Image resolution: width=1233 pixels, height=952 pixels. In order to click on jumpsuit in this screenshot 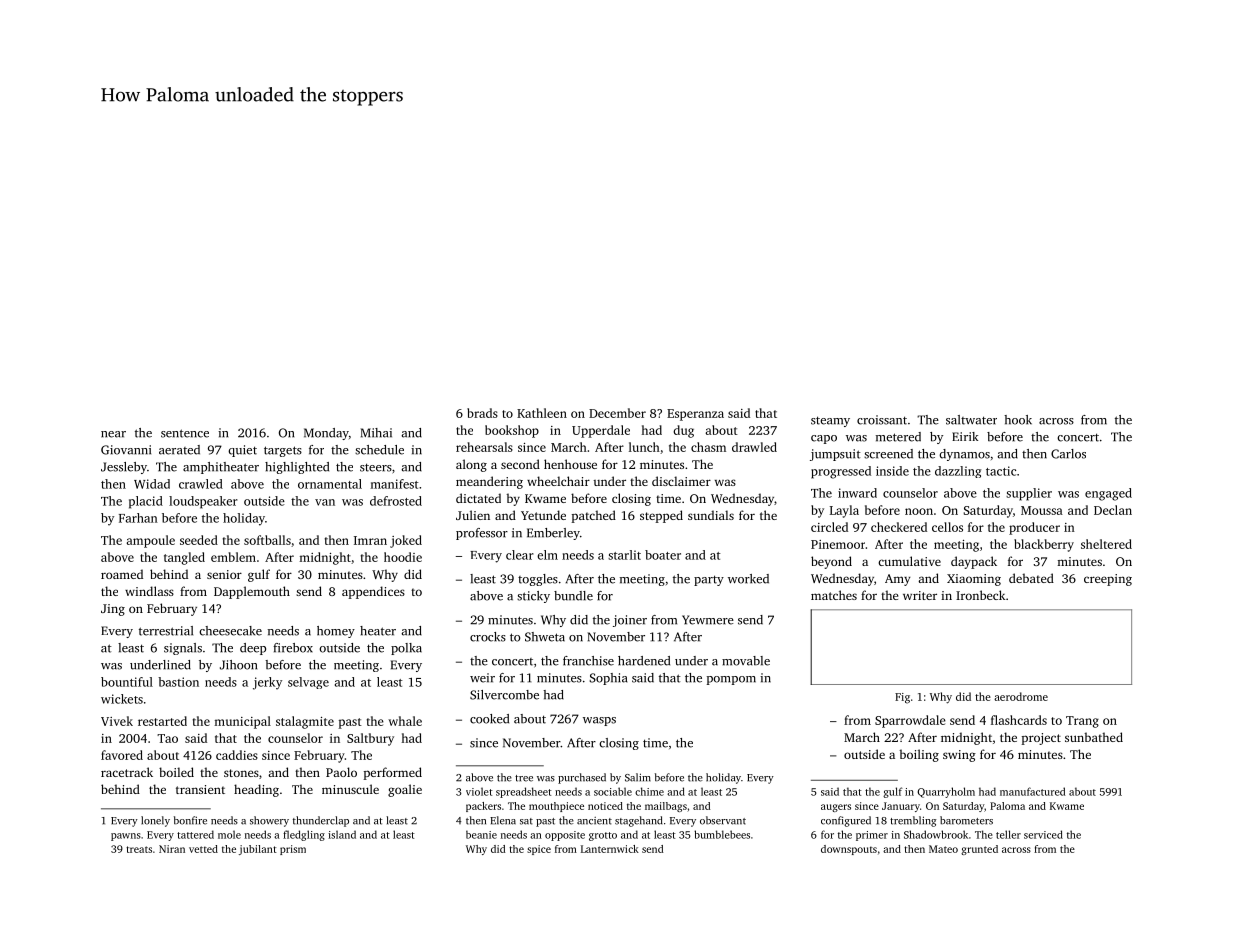, I will do `click(835, 455)`.
